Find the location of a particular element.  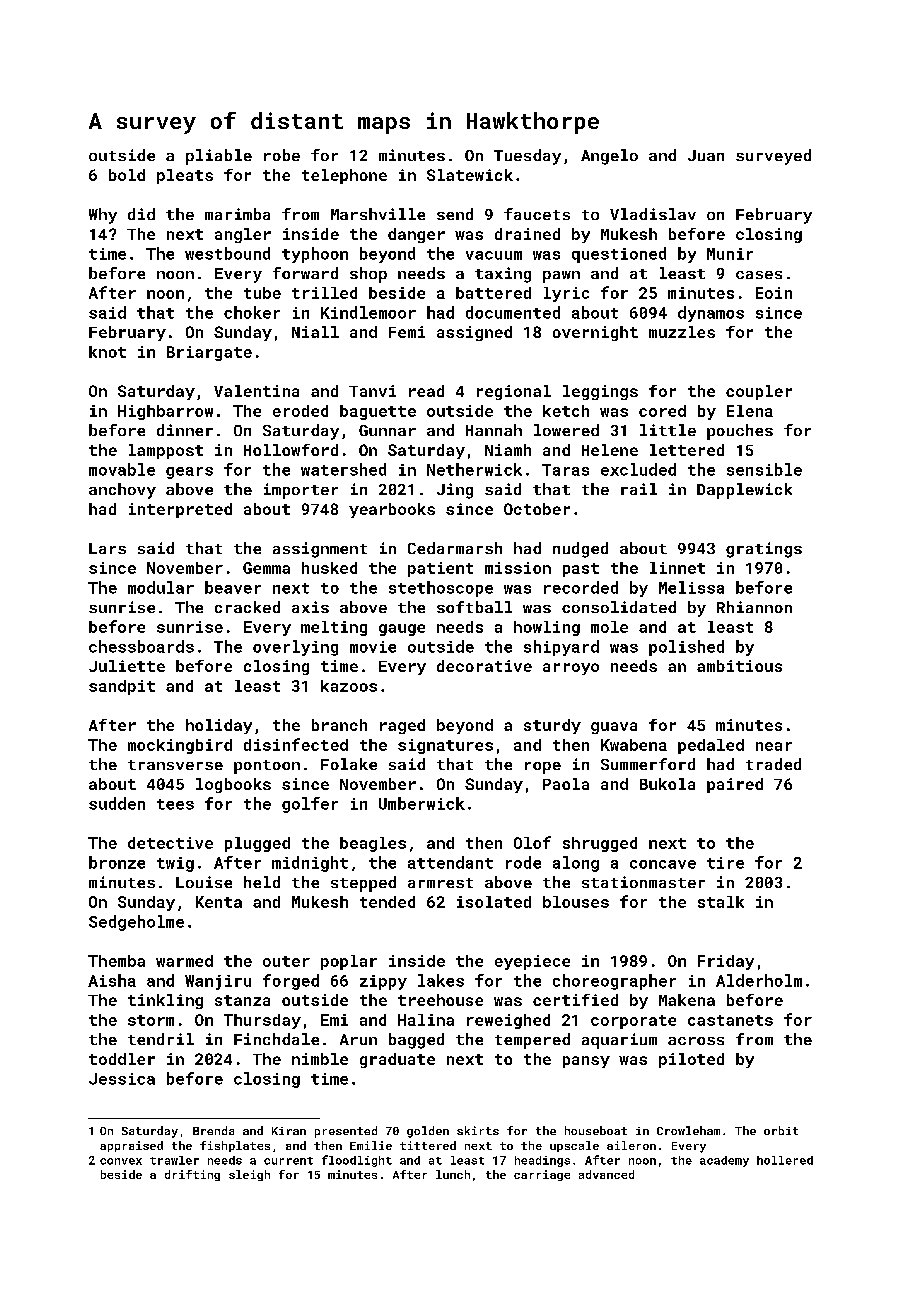

Why is located at coordinates (103, 216).
